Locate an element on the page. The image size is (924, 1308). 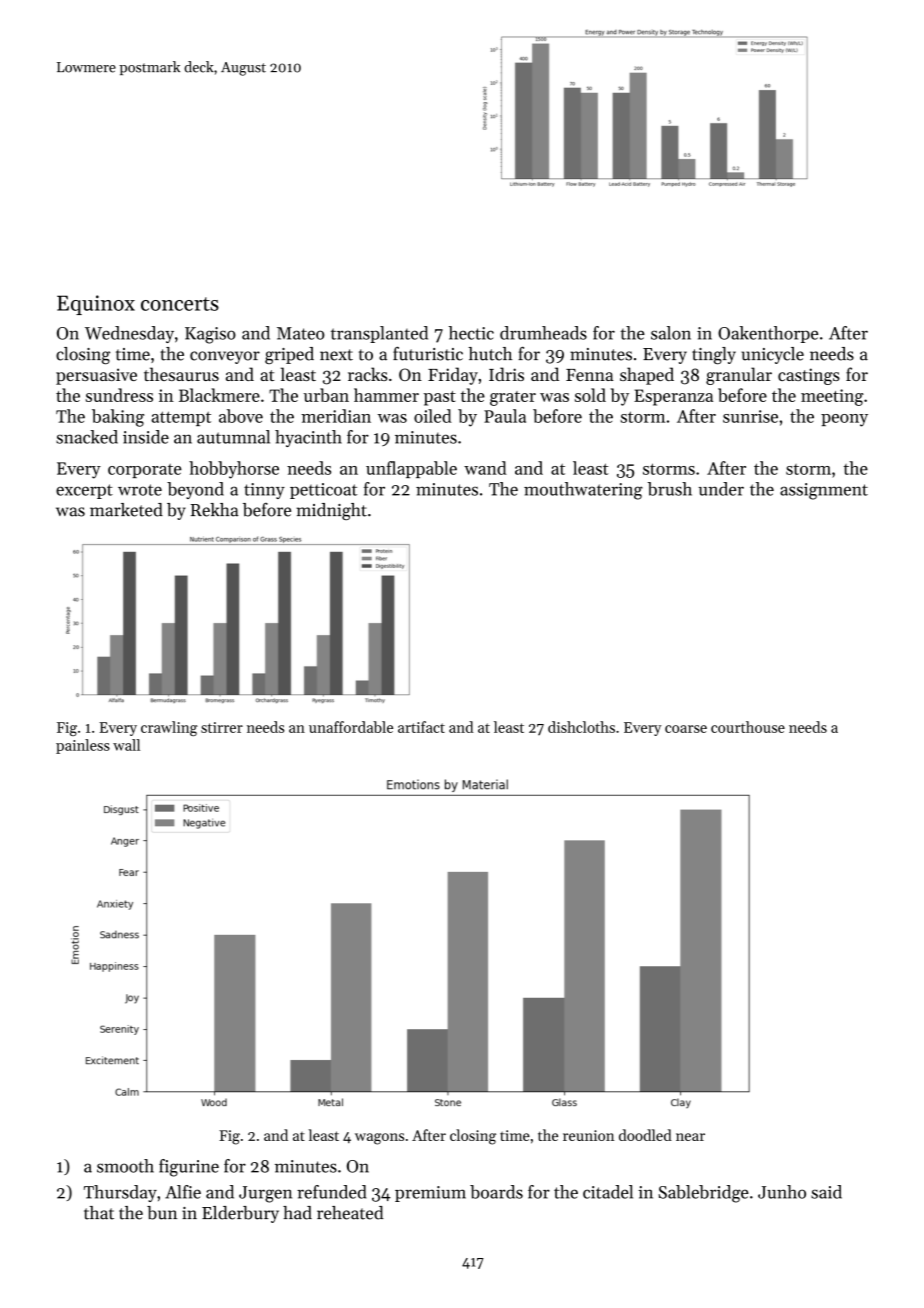
painless is located at coordinates (83, 746).
